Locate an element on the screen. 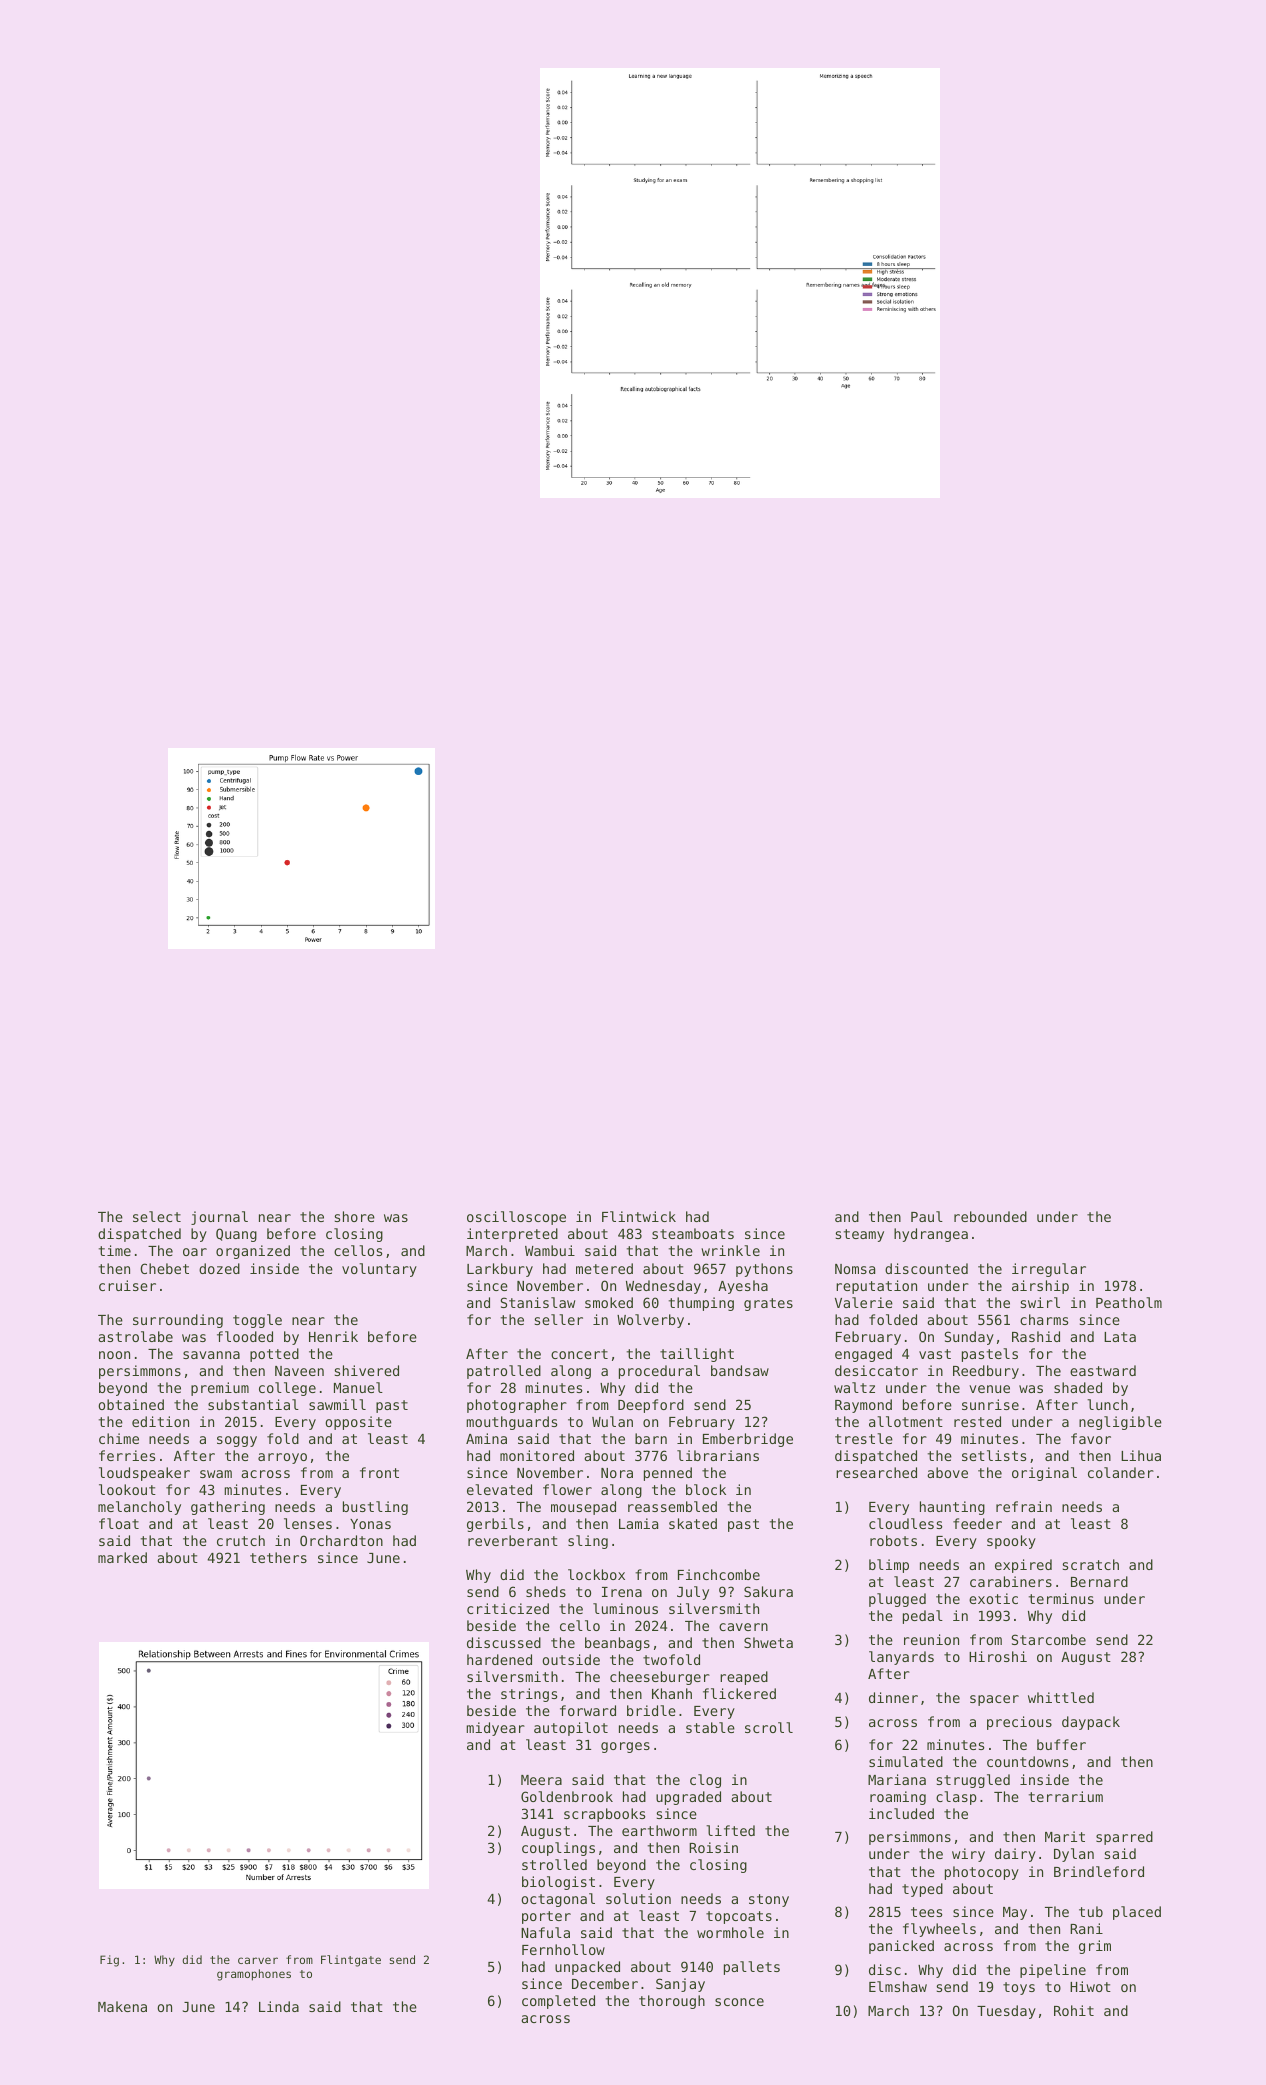 The width and height of the screenshot is (1266, 2085). bridle is located at coordinates (651, 1710).
